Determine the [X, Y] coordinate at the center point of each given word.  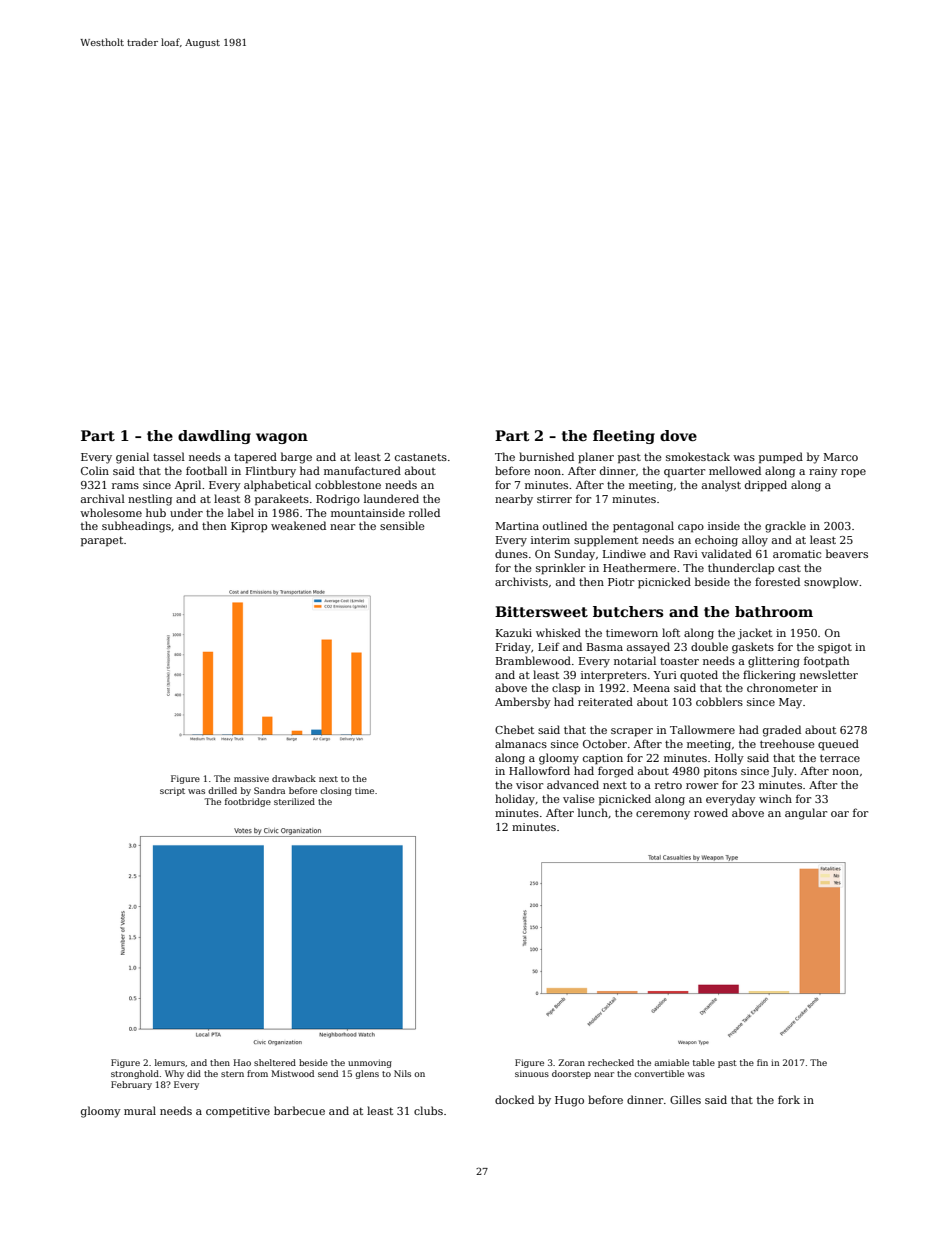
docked [514, 1099]
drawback [294, 778]
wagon [282, 438]
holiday [515, 800]
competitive [238, 1112]
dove [678, 435]
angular [806, 814]
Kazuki [514, 632]
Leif [549, 646]
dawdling [214, 437]
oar [840, 814]
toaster [679, 661]
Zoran [572, 1062]
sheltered [275, 1062]
